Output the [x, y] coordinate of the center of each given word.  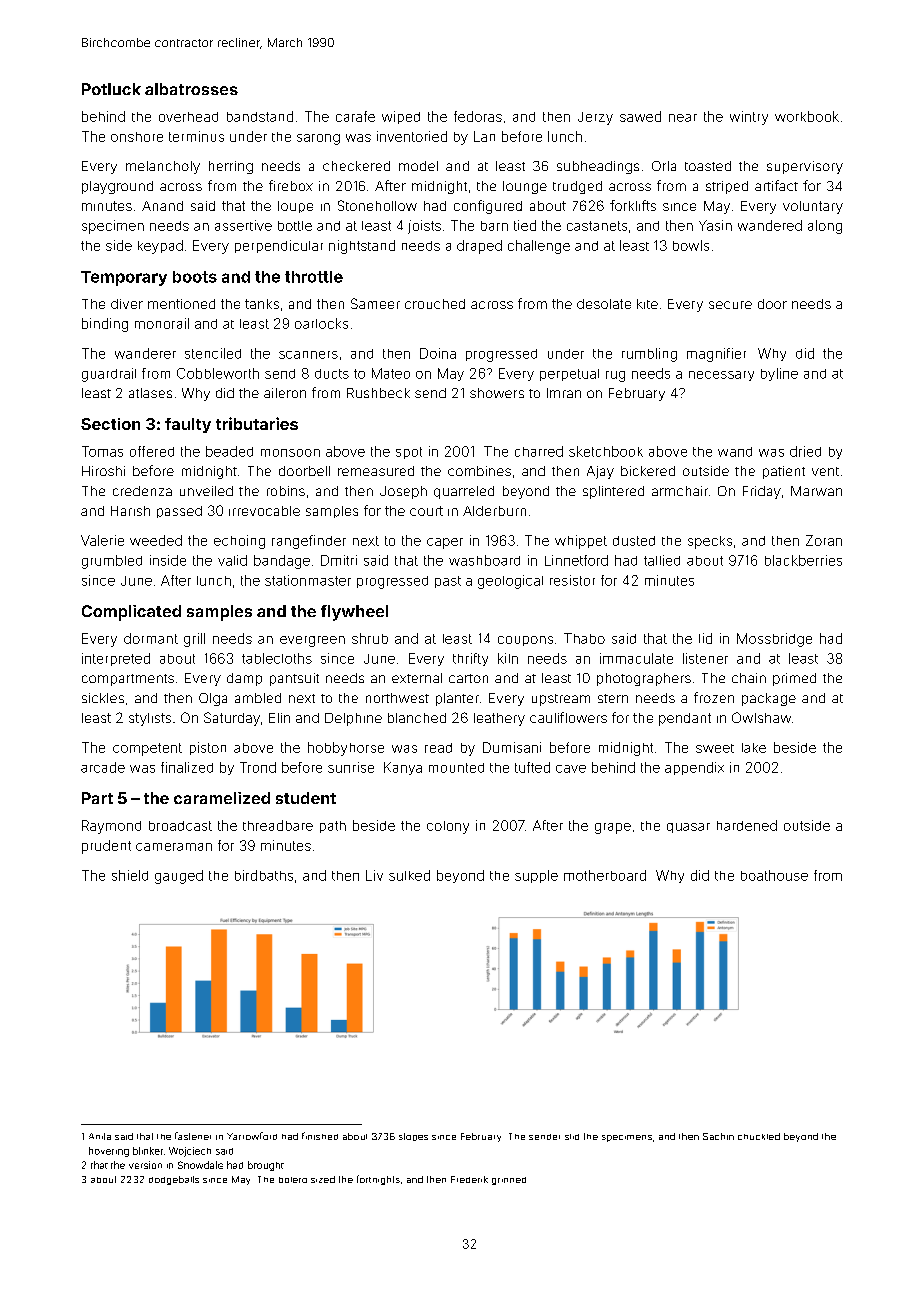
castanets [597, 226]
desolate [604, 304]
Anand [162, 206]
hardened [747, 825]
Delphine [353, 719]
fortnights [378, 1180]
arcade [103, 767]
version [145, 1165]
